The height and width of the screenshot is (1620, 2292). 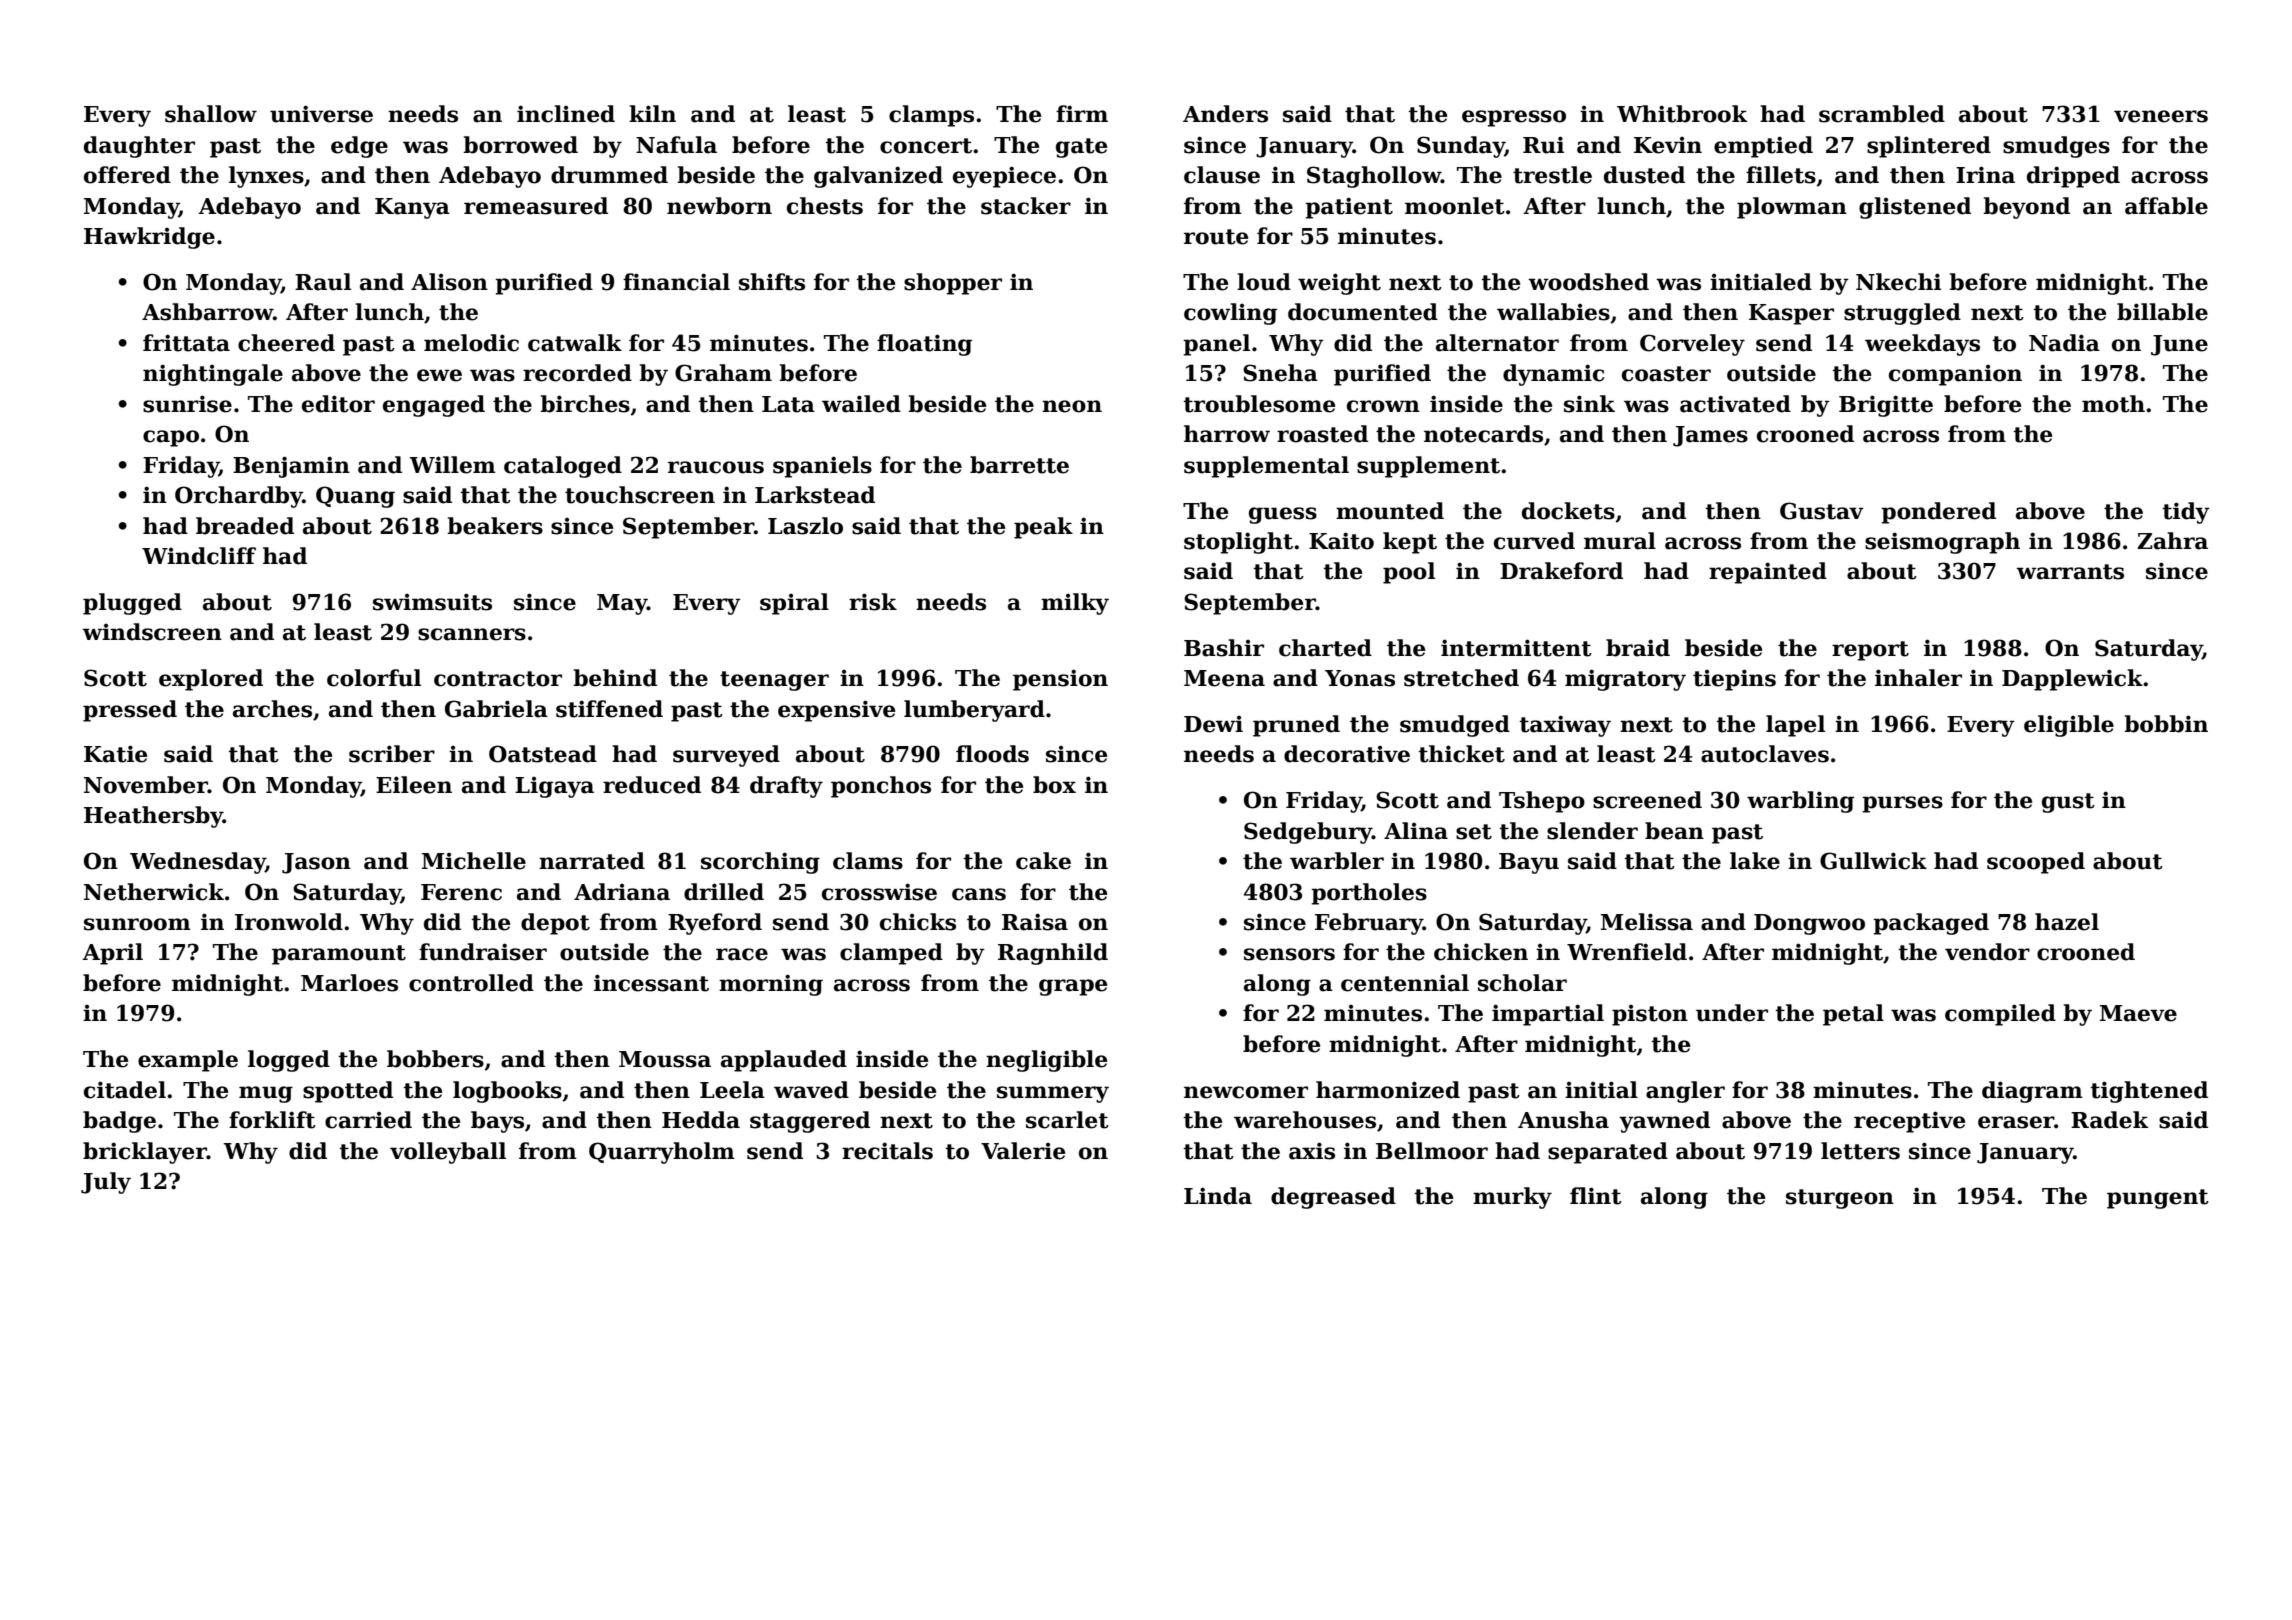 I want to click on volleyball, so click(x=448, y=1153).
